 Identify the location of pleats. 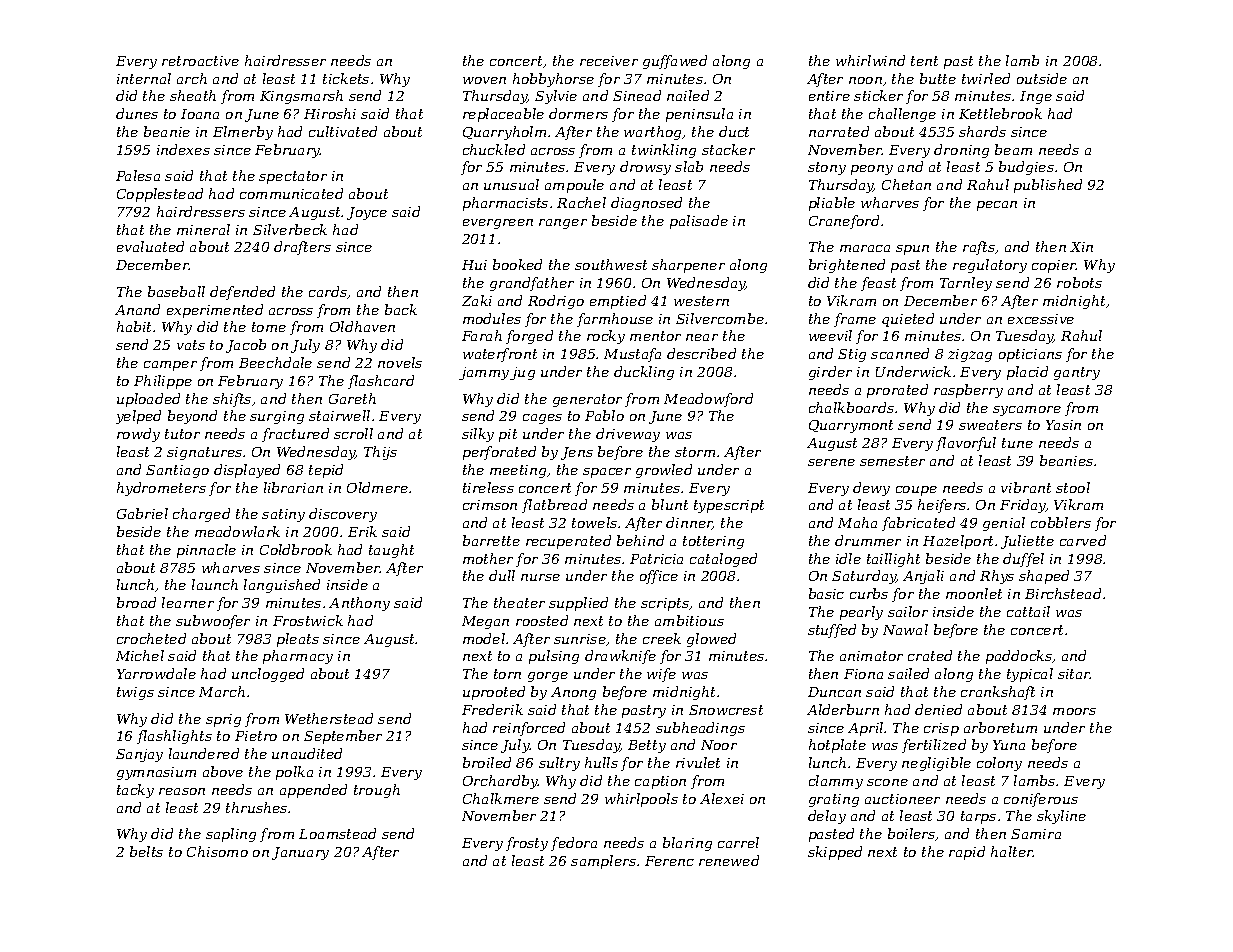
(298, 640).
